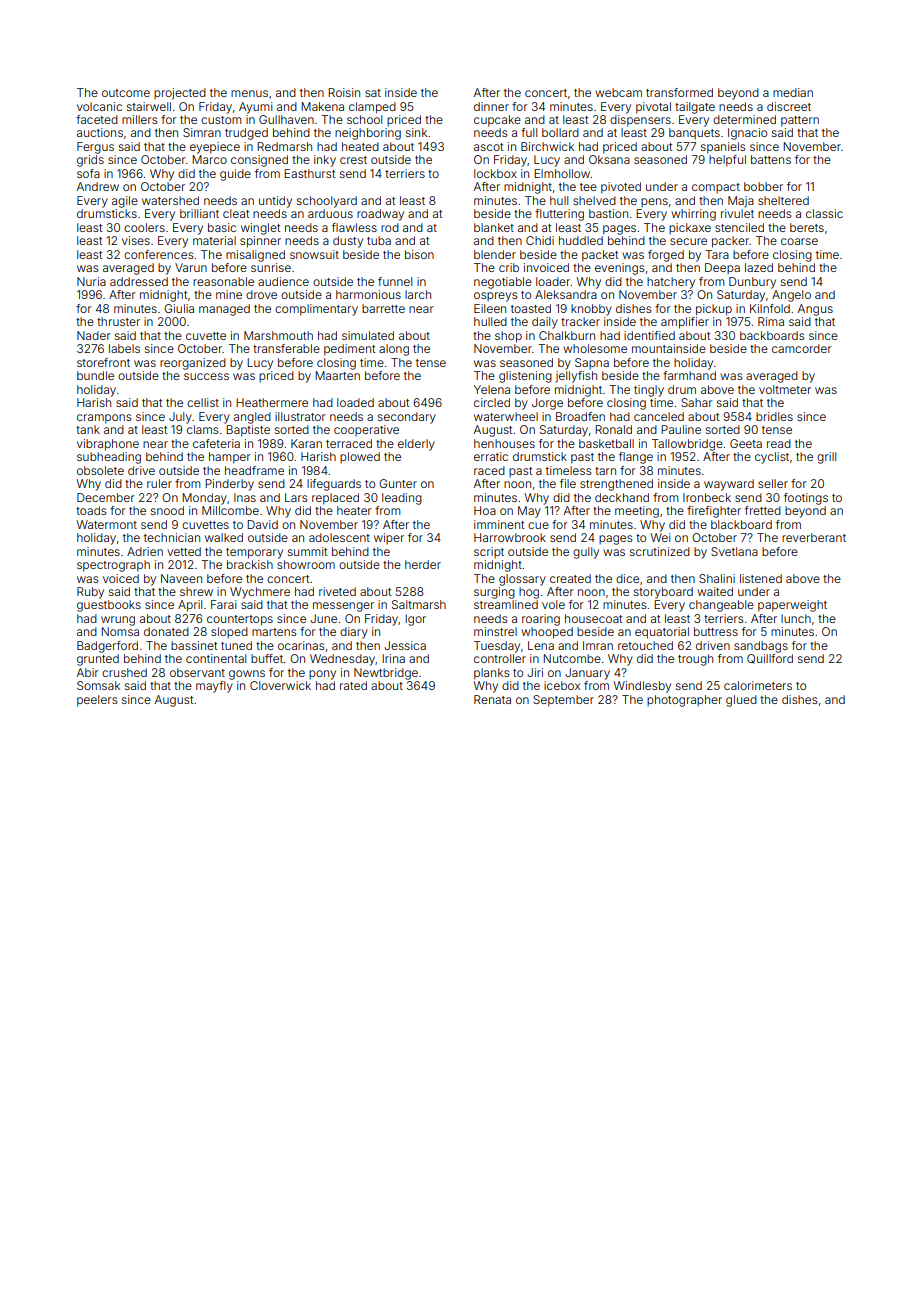  Describe the element at coordinates (214, 687) in the document. I see `mayfly` at that location.
